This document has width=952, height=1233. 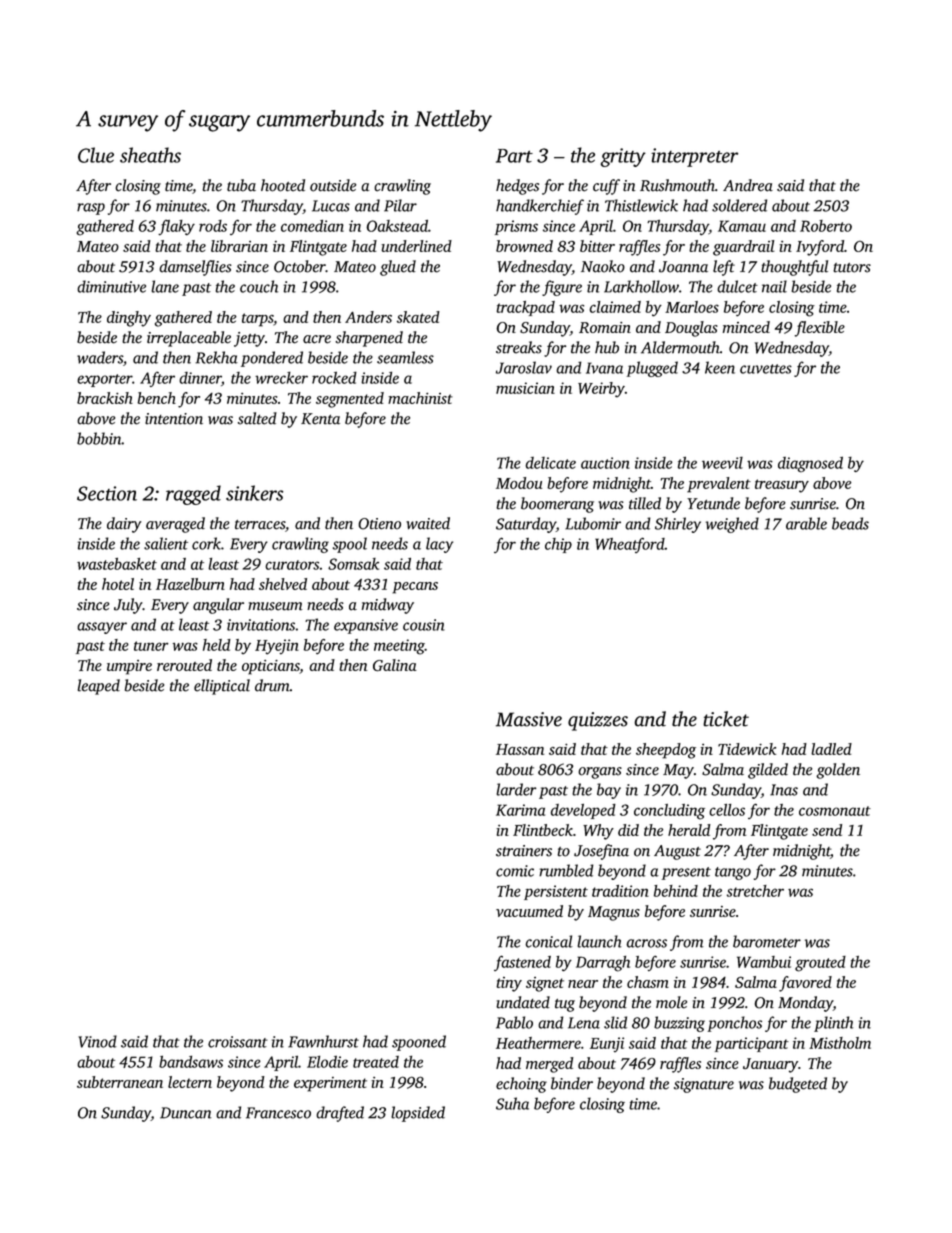 What do you see at coordinates (200, 378) in the document?
I see `dinner` at bounding box center [200, 378].
